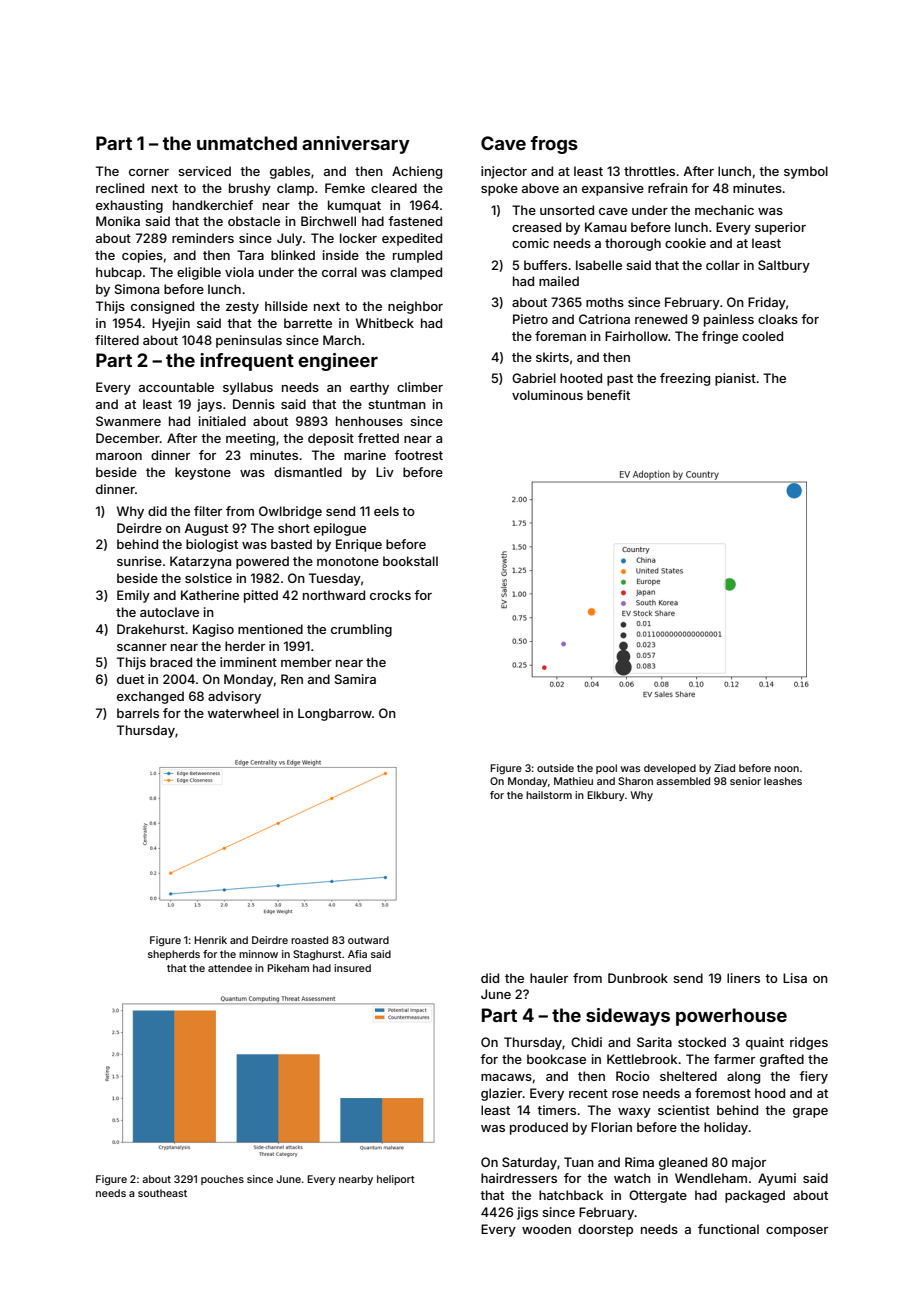  I want to click on cookie, so click(685, 243).
